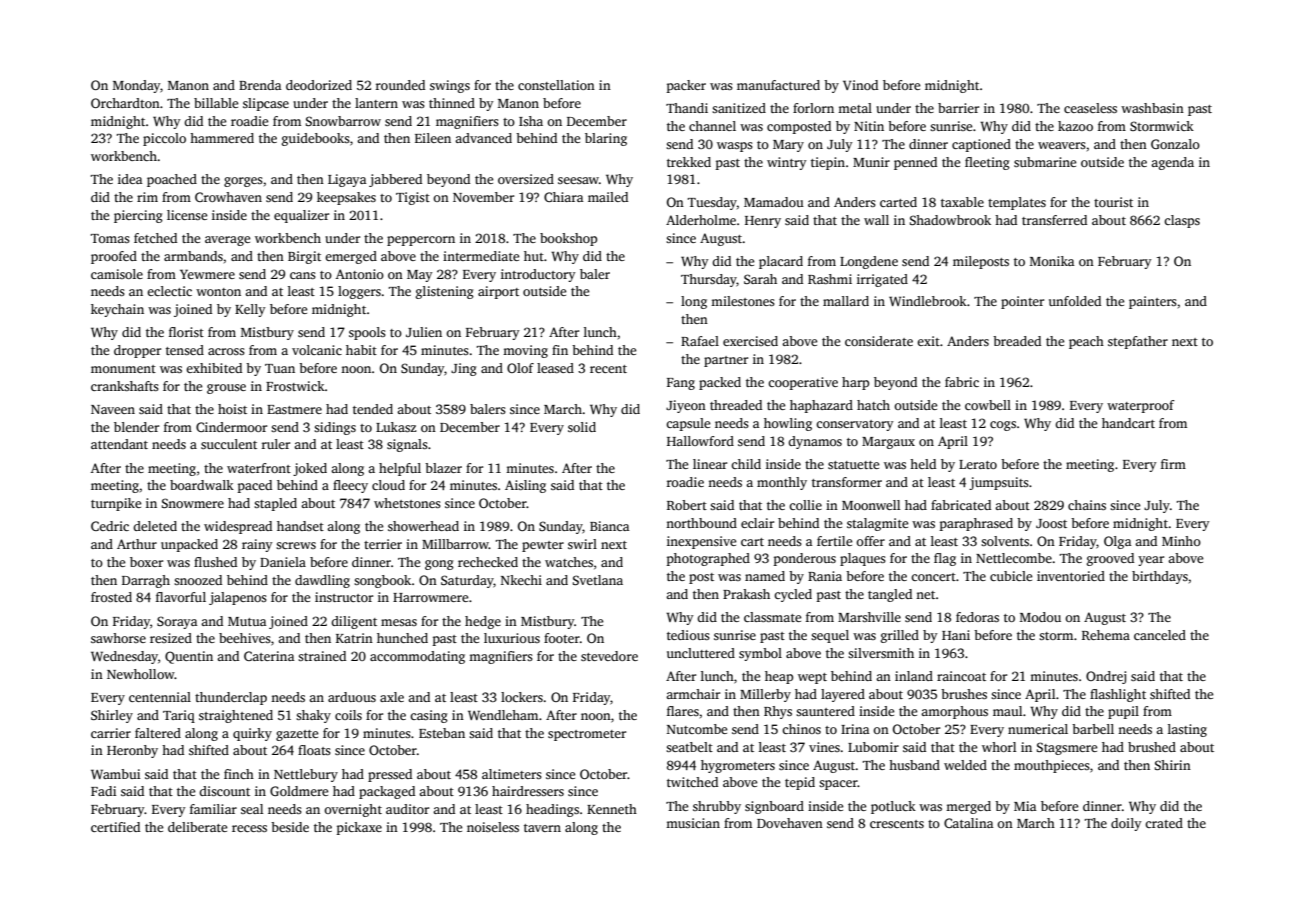 Image resolution: width=1308 pixels, height=924 pixels. Describe the element at coordinates (1003, 426) in the screenshot. I see `cogs` at that location.
